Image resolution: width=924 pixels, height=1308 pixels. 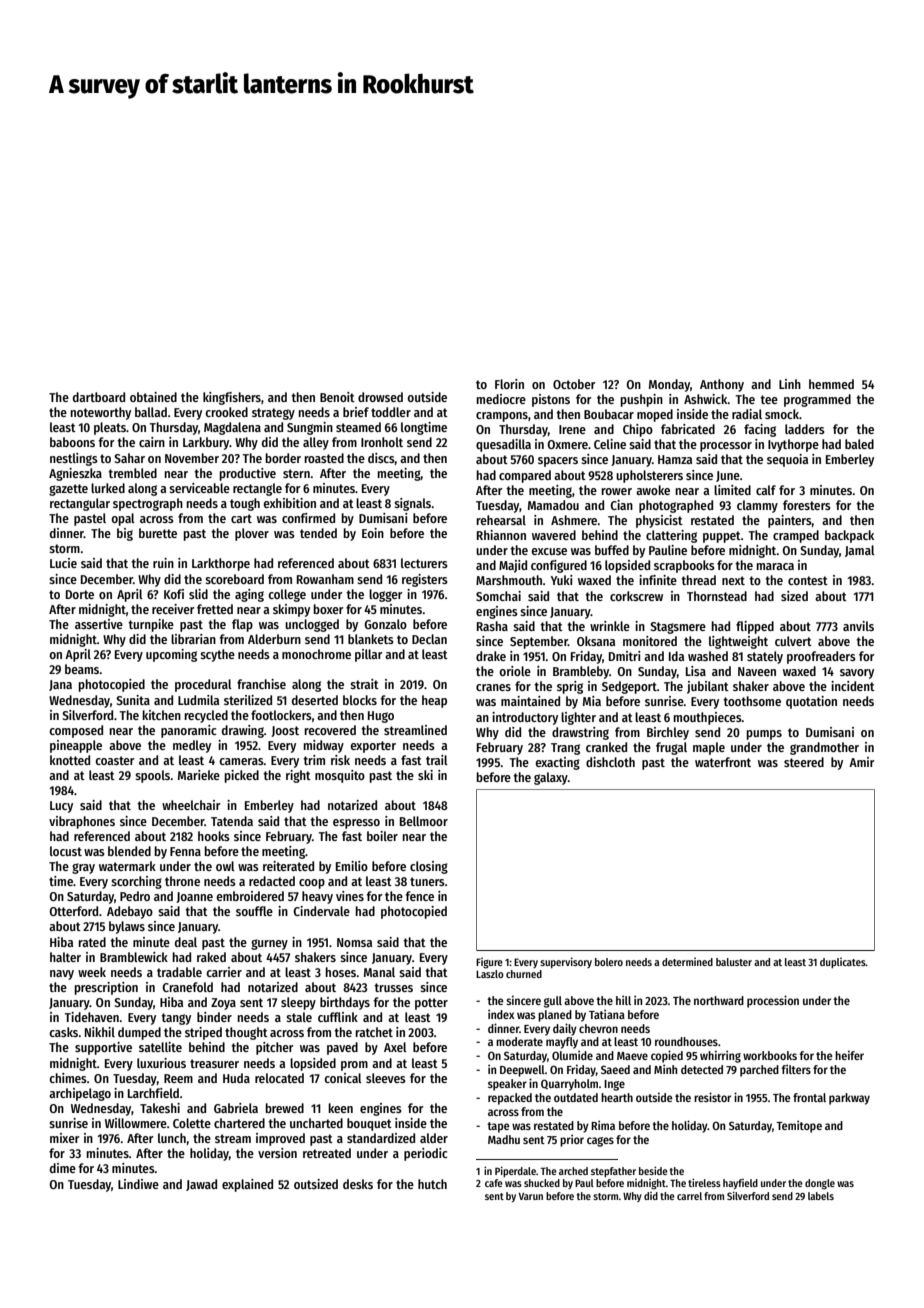 What do you see at coordinates (371, 639) in the screenshot?
I see `blankets` at bounding box center [371, 639].
